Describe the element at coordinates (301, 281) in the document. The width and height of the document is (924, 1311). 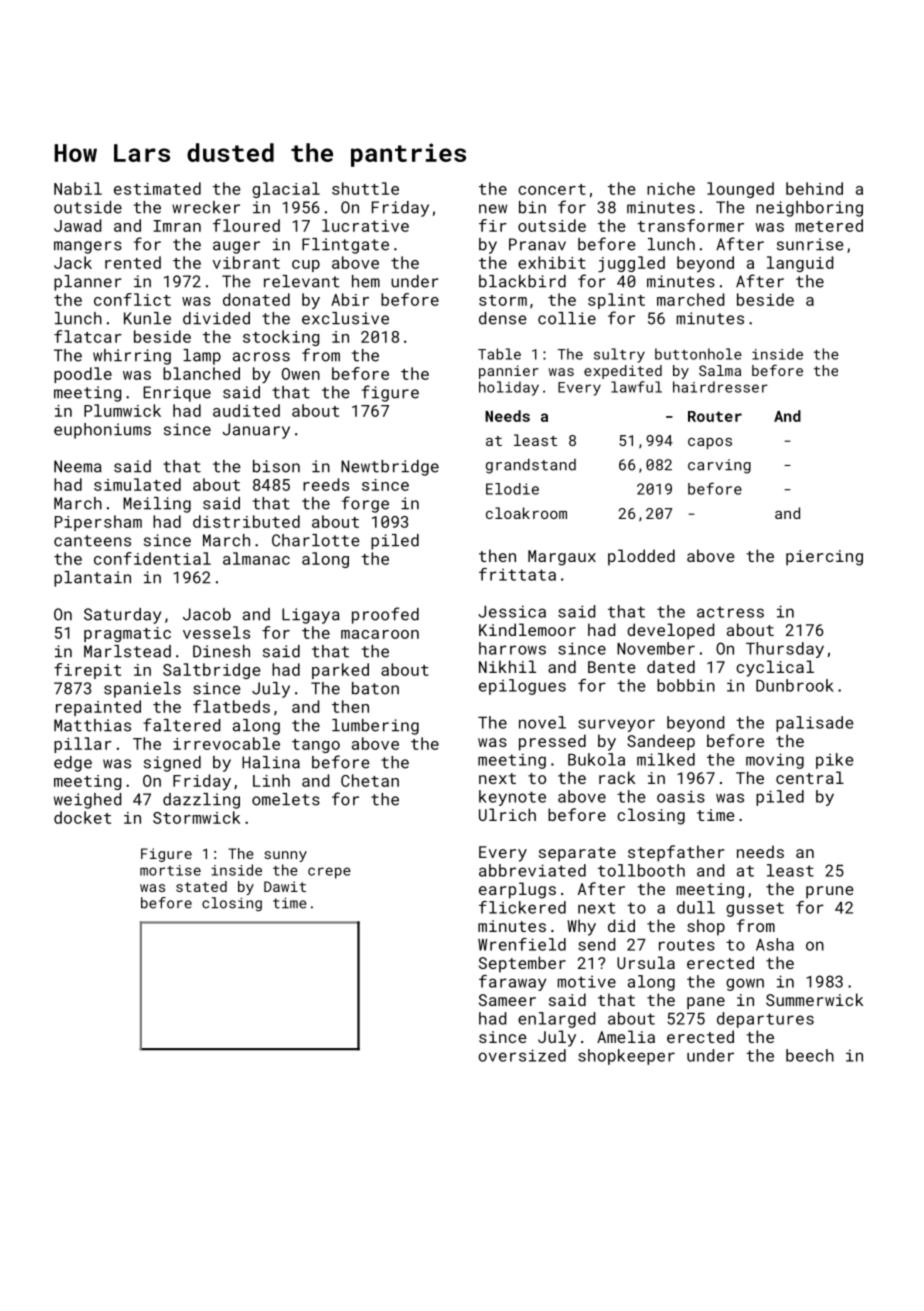
I see `relevant` at that location.
